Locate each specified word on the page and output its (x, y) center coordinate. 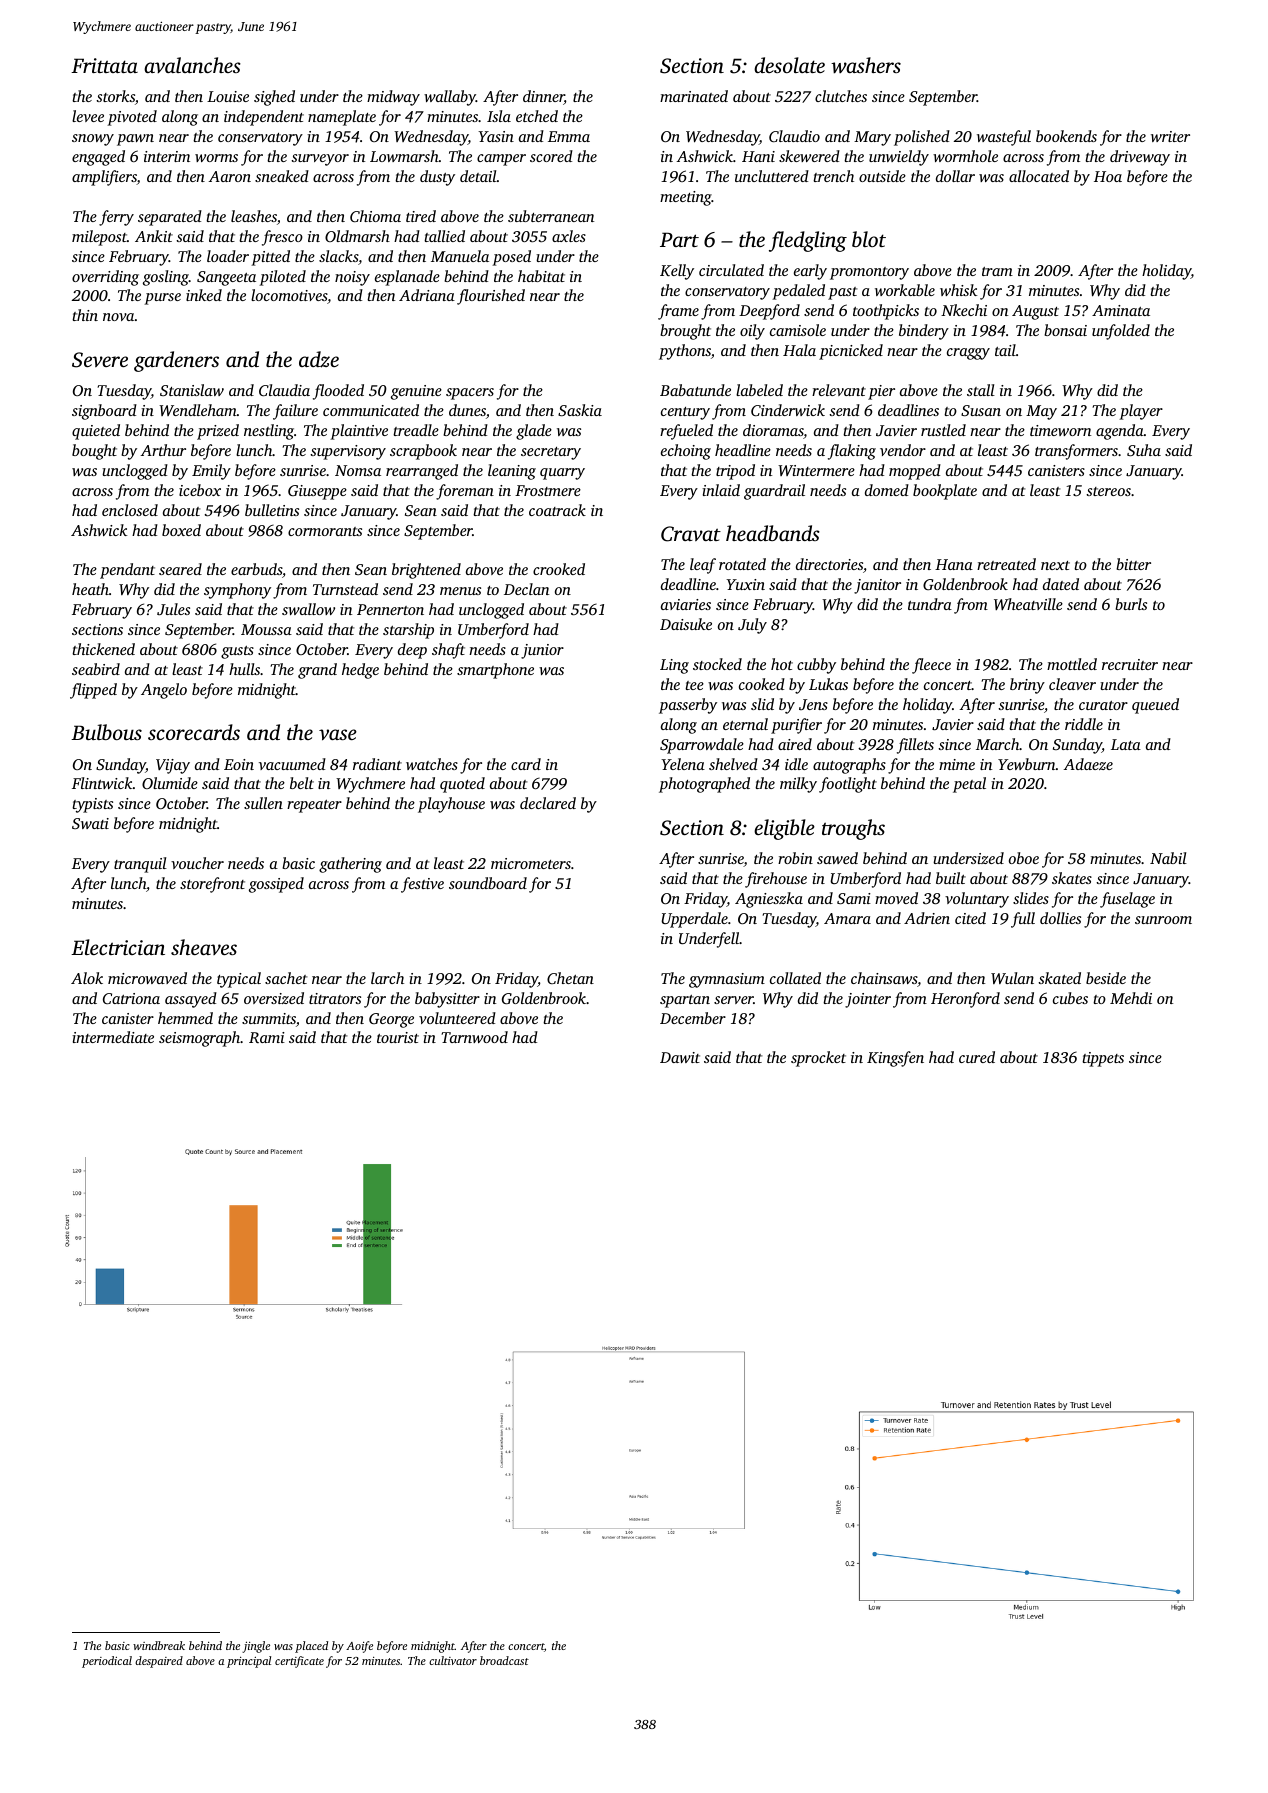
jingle (256, 1647)
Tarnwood (474, 1037)
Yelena (683, 764)
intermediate (113, 1037)
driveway (1140, 158)
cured (977, 1057)
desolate (789, 65)
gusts (237, 652)
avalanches (192, 65)
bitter (1133, 564)
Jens (813, 704)
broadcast (504, 1660)
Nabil (1168, 858)
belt (302, 783)
